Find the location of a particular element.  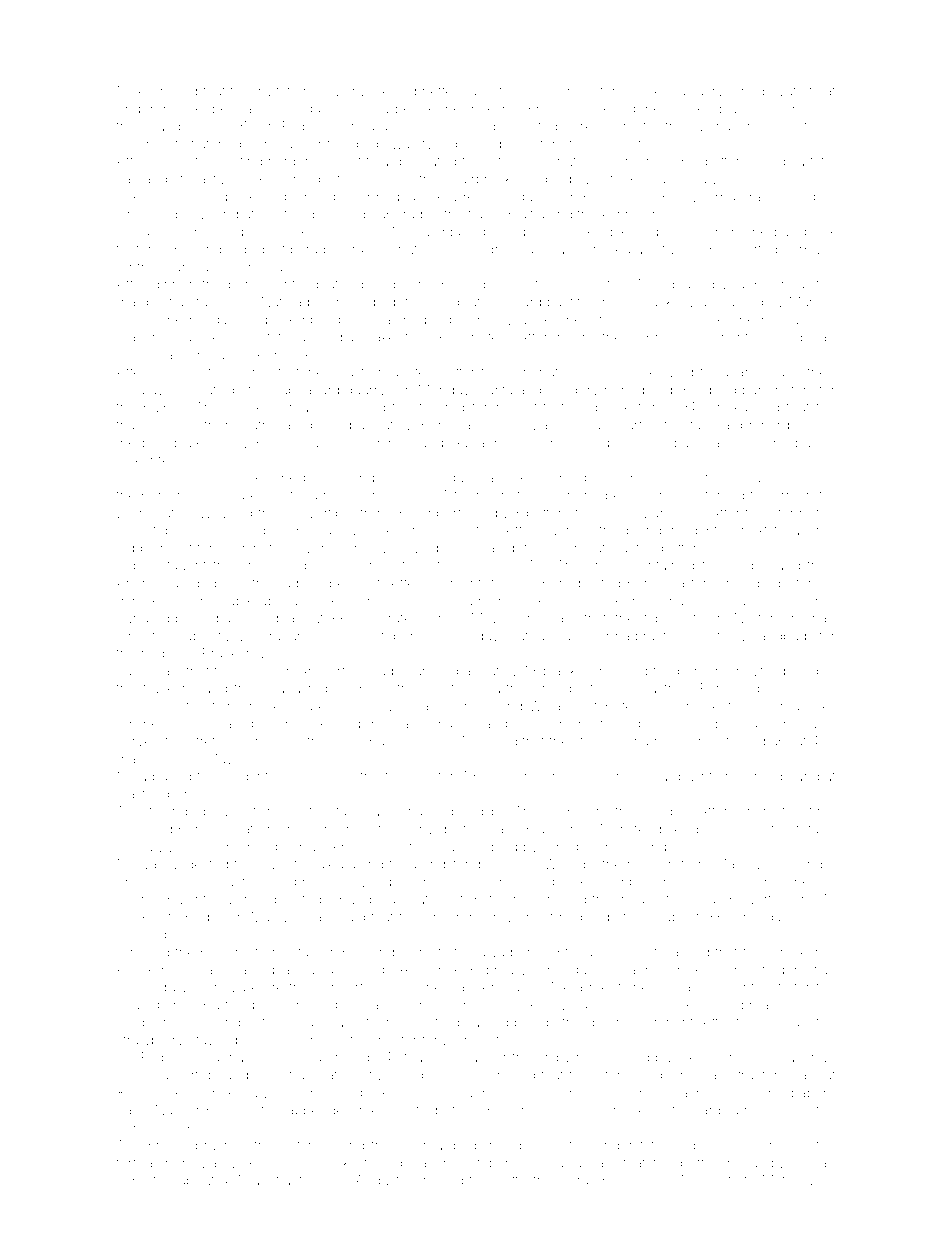

dam is located at coordinates (130, 1111).
